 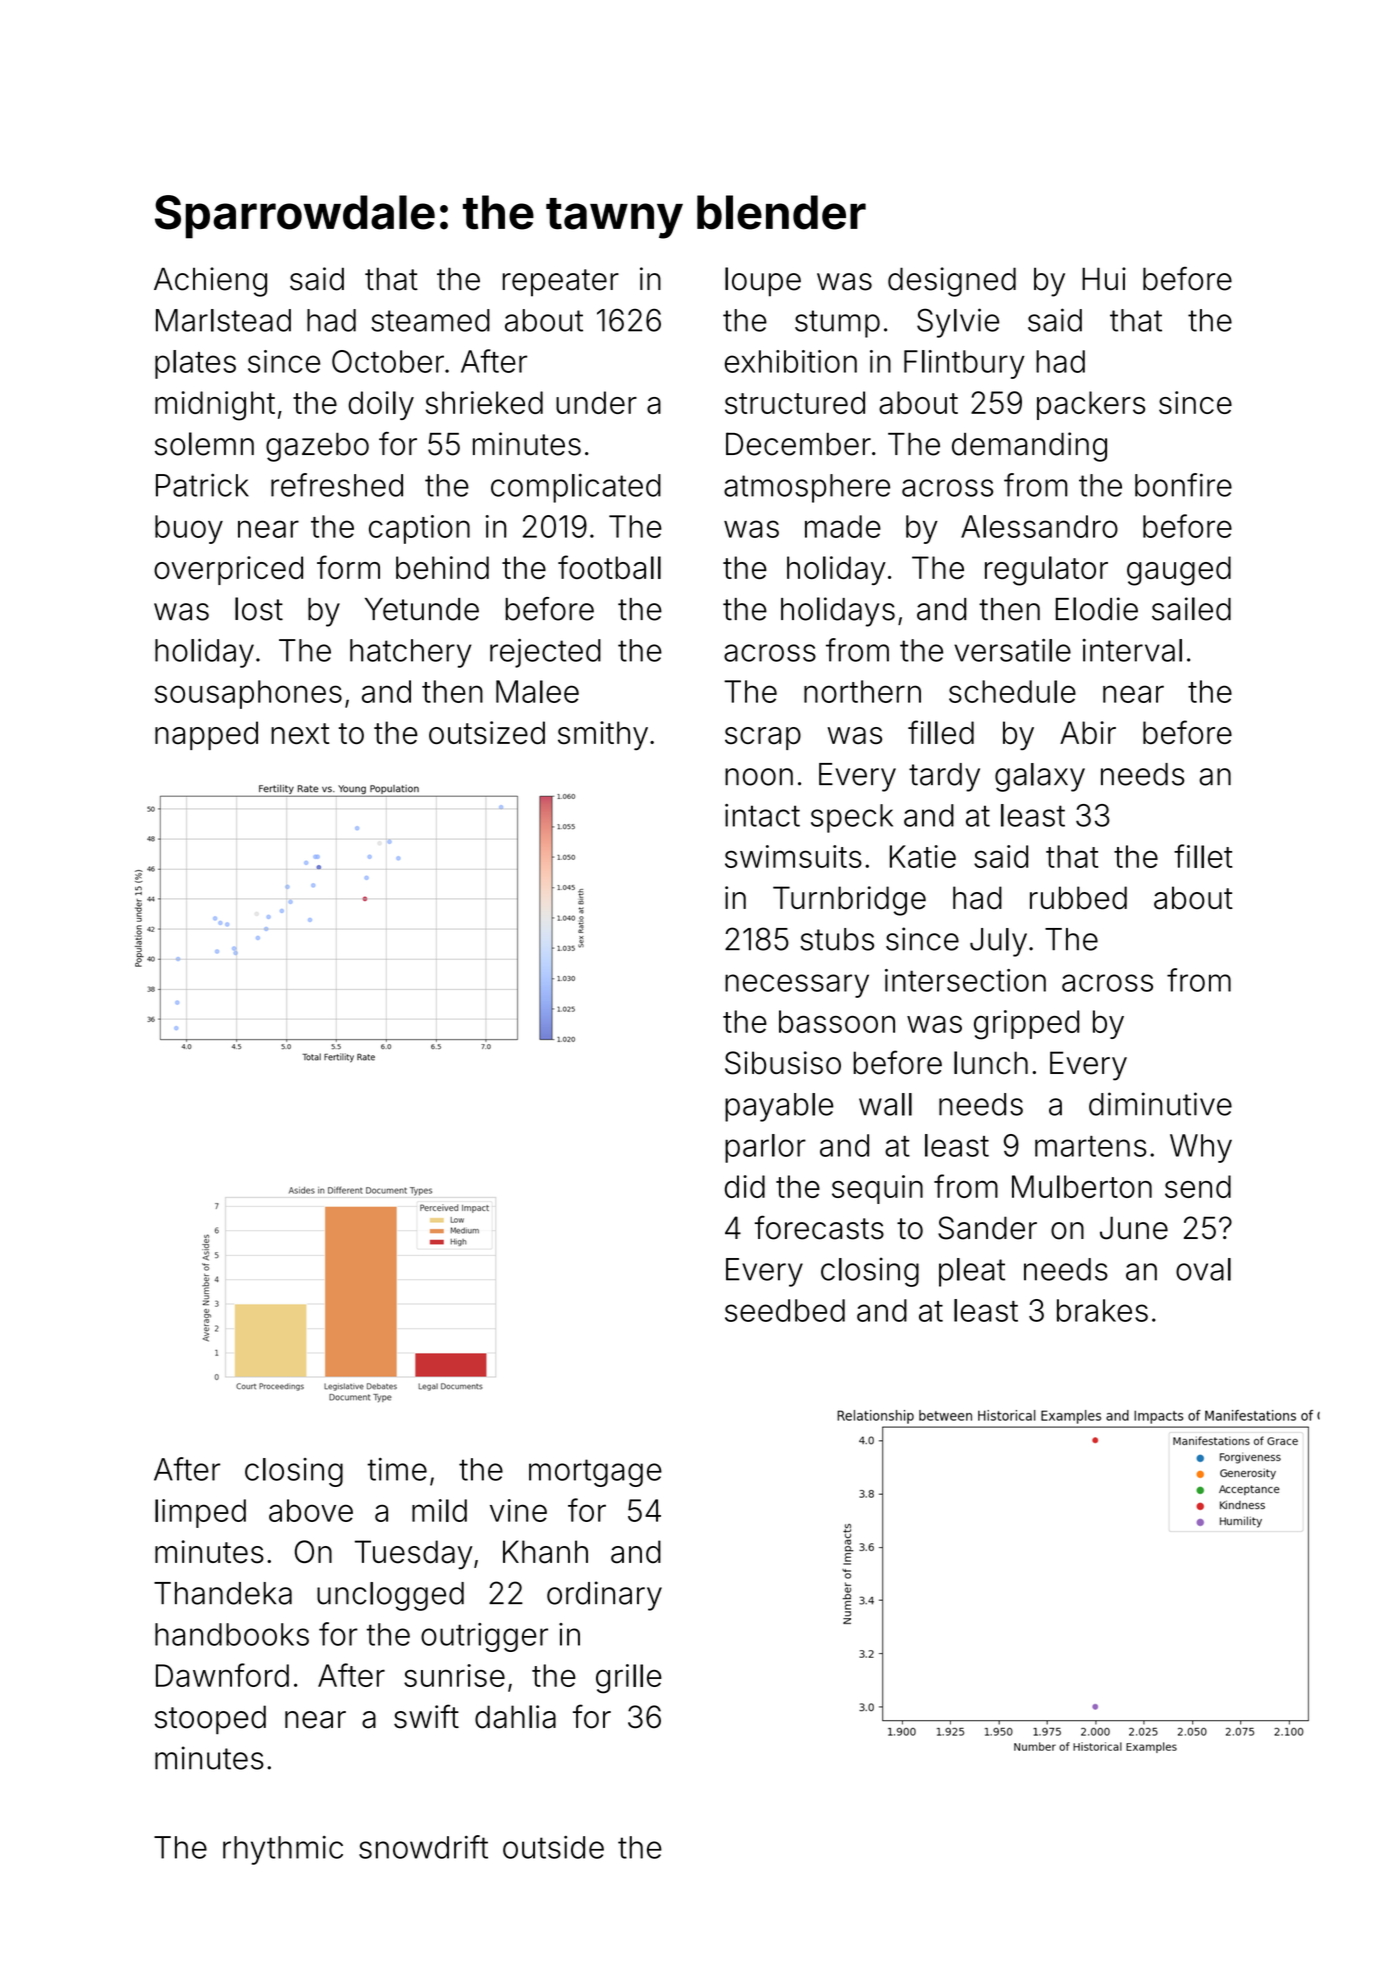 I want to click on martens, so click(x=1091, y=1146).
